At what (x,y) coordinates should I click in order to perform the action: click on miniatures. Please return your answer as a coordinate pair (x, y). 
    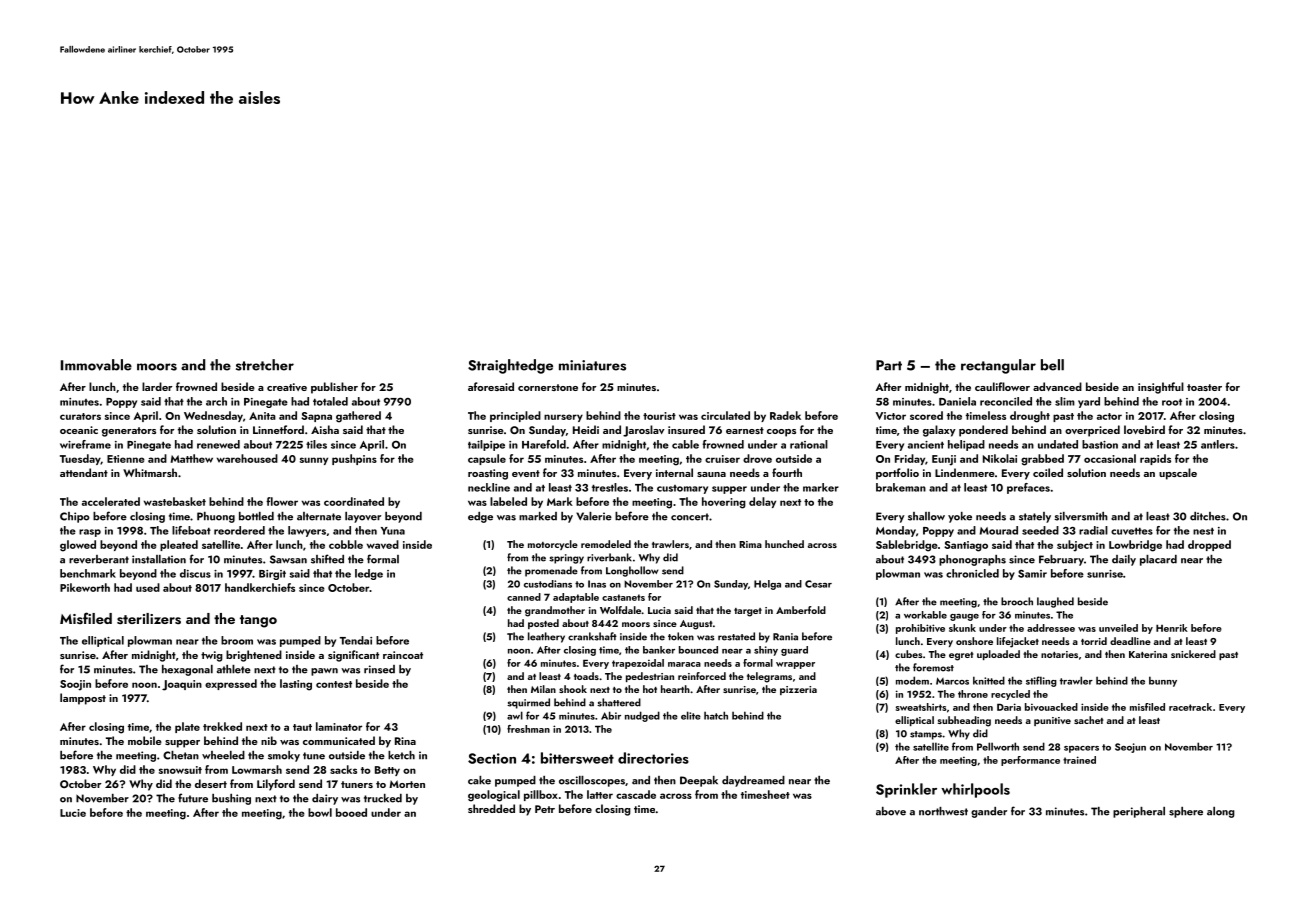
    Looking at the image, I should click on (592, 365).
